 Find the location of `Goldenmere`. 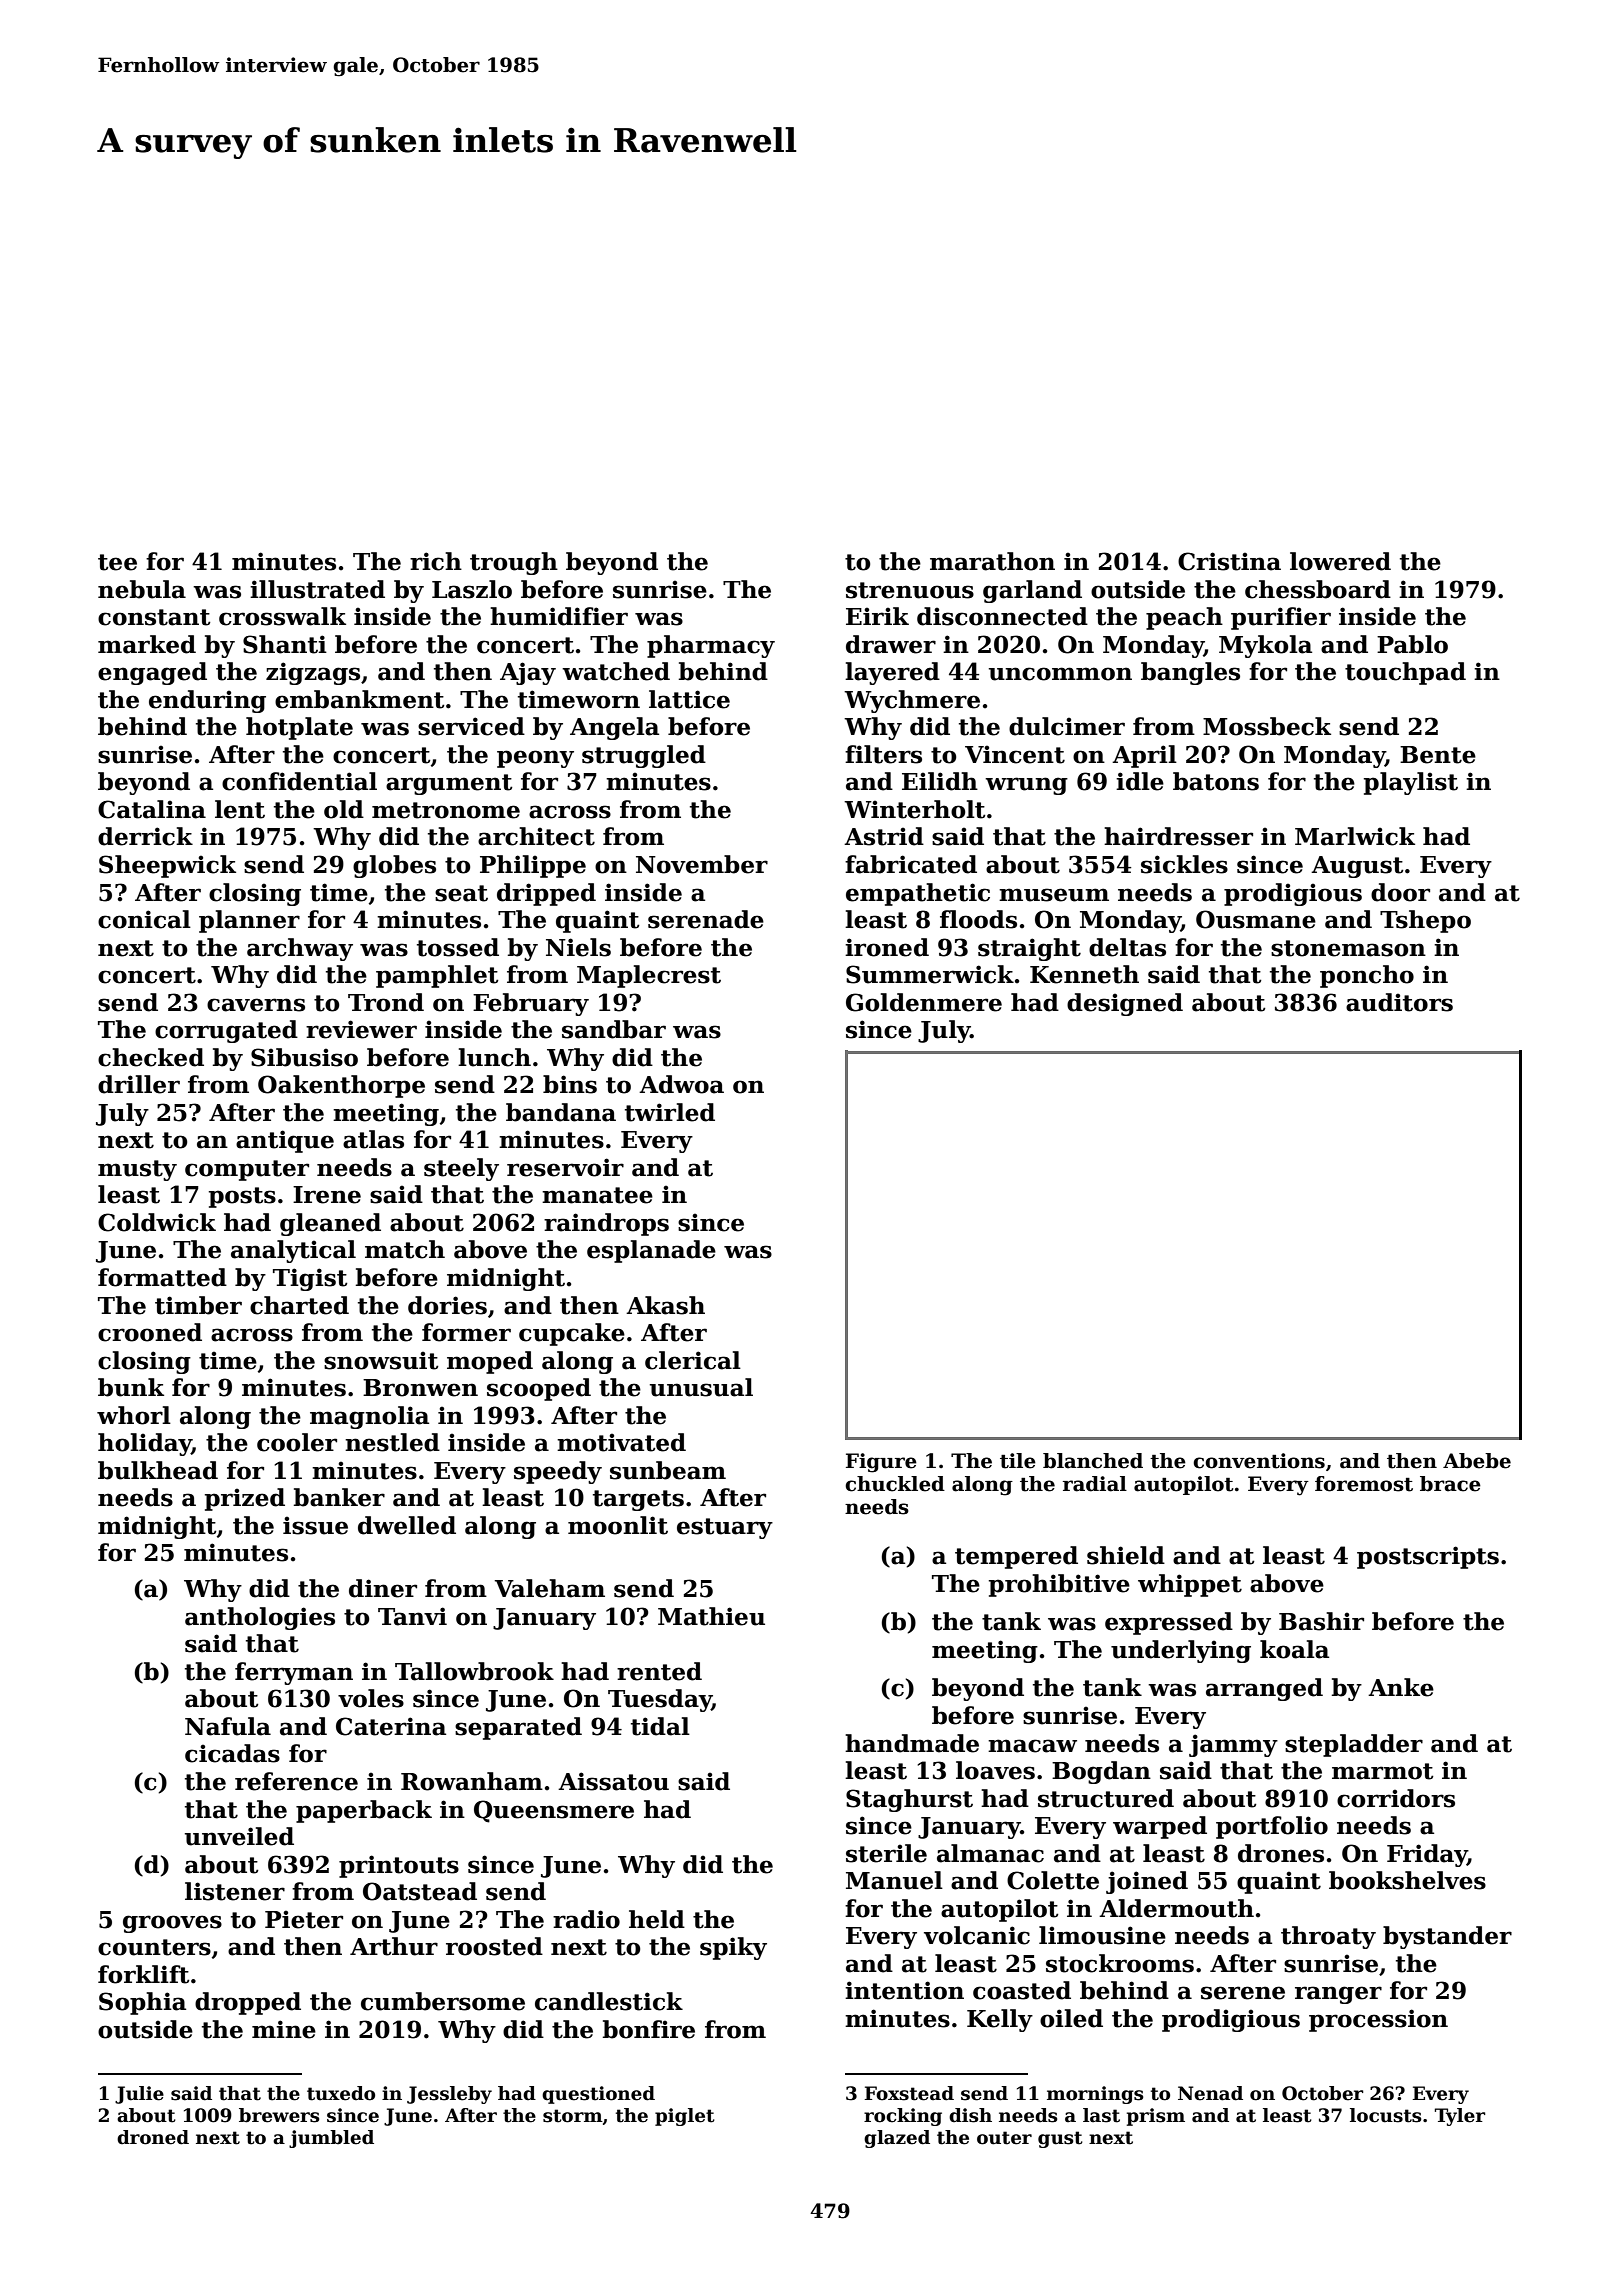

Goldenmere is located at coordinates (924, 1002).
